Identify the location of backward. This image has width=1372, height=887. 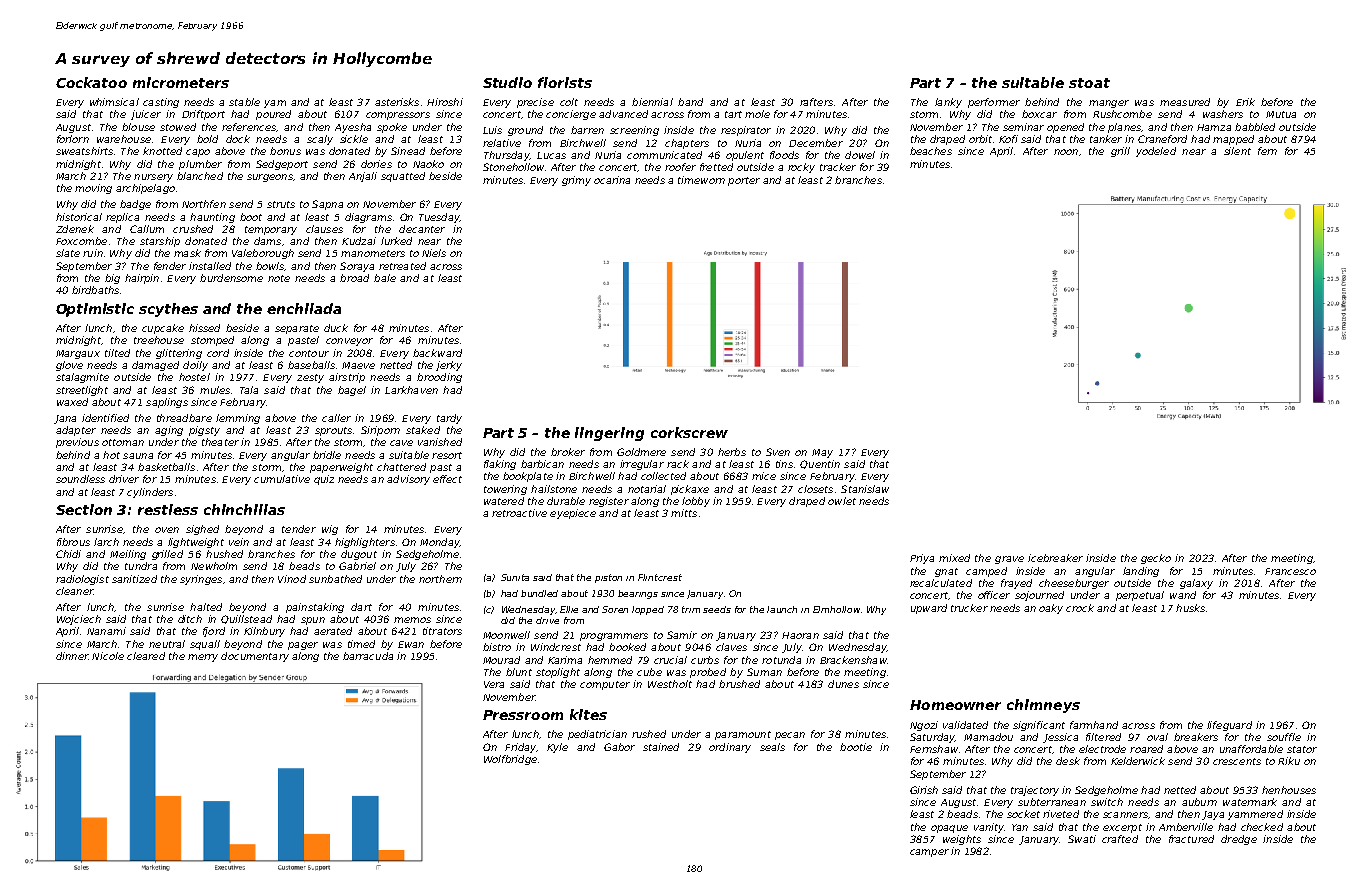
(437, 353).
